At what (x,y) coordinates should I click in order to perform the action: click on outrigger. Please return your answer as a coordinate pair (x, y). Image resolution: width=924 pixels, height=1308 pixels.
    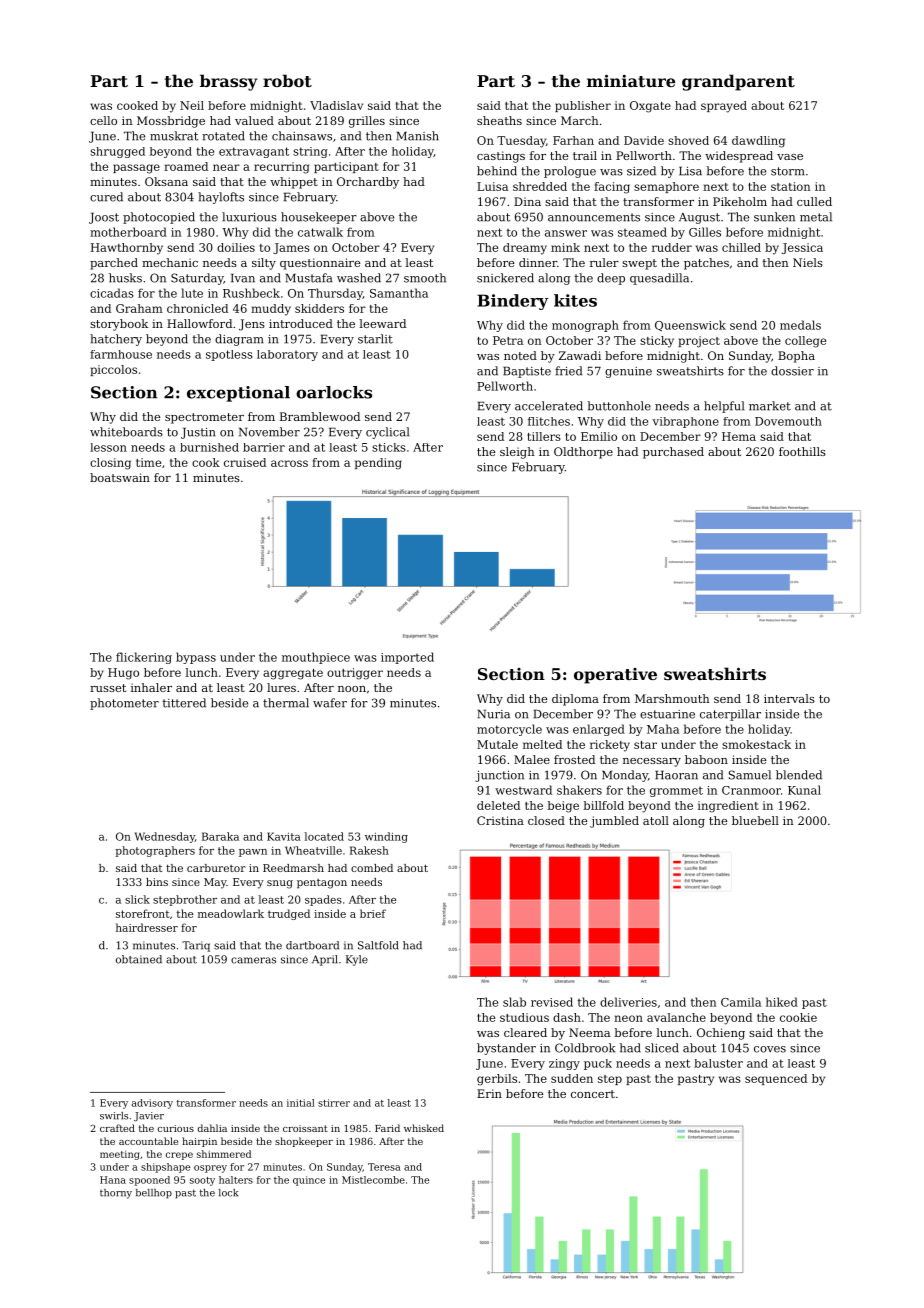
    Looking at the image, I should click on (355, 674).
